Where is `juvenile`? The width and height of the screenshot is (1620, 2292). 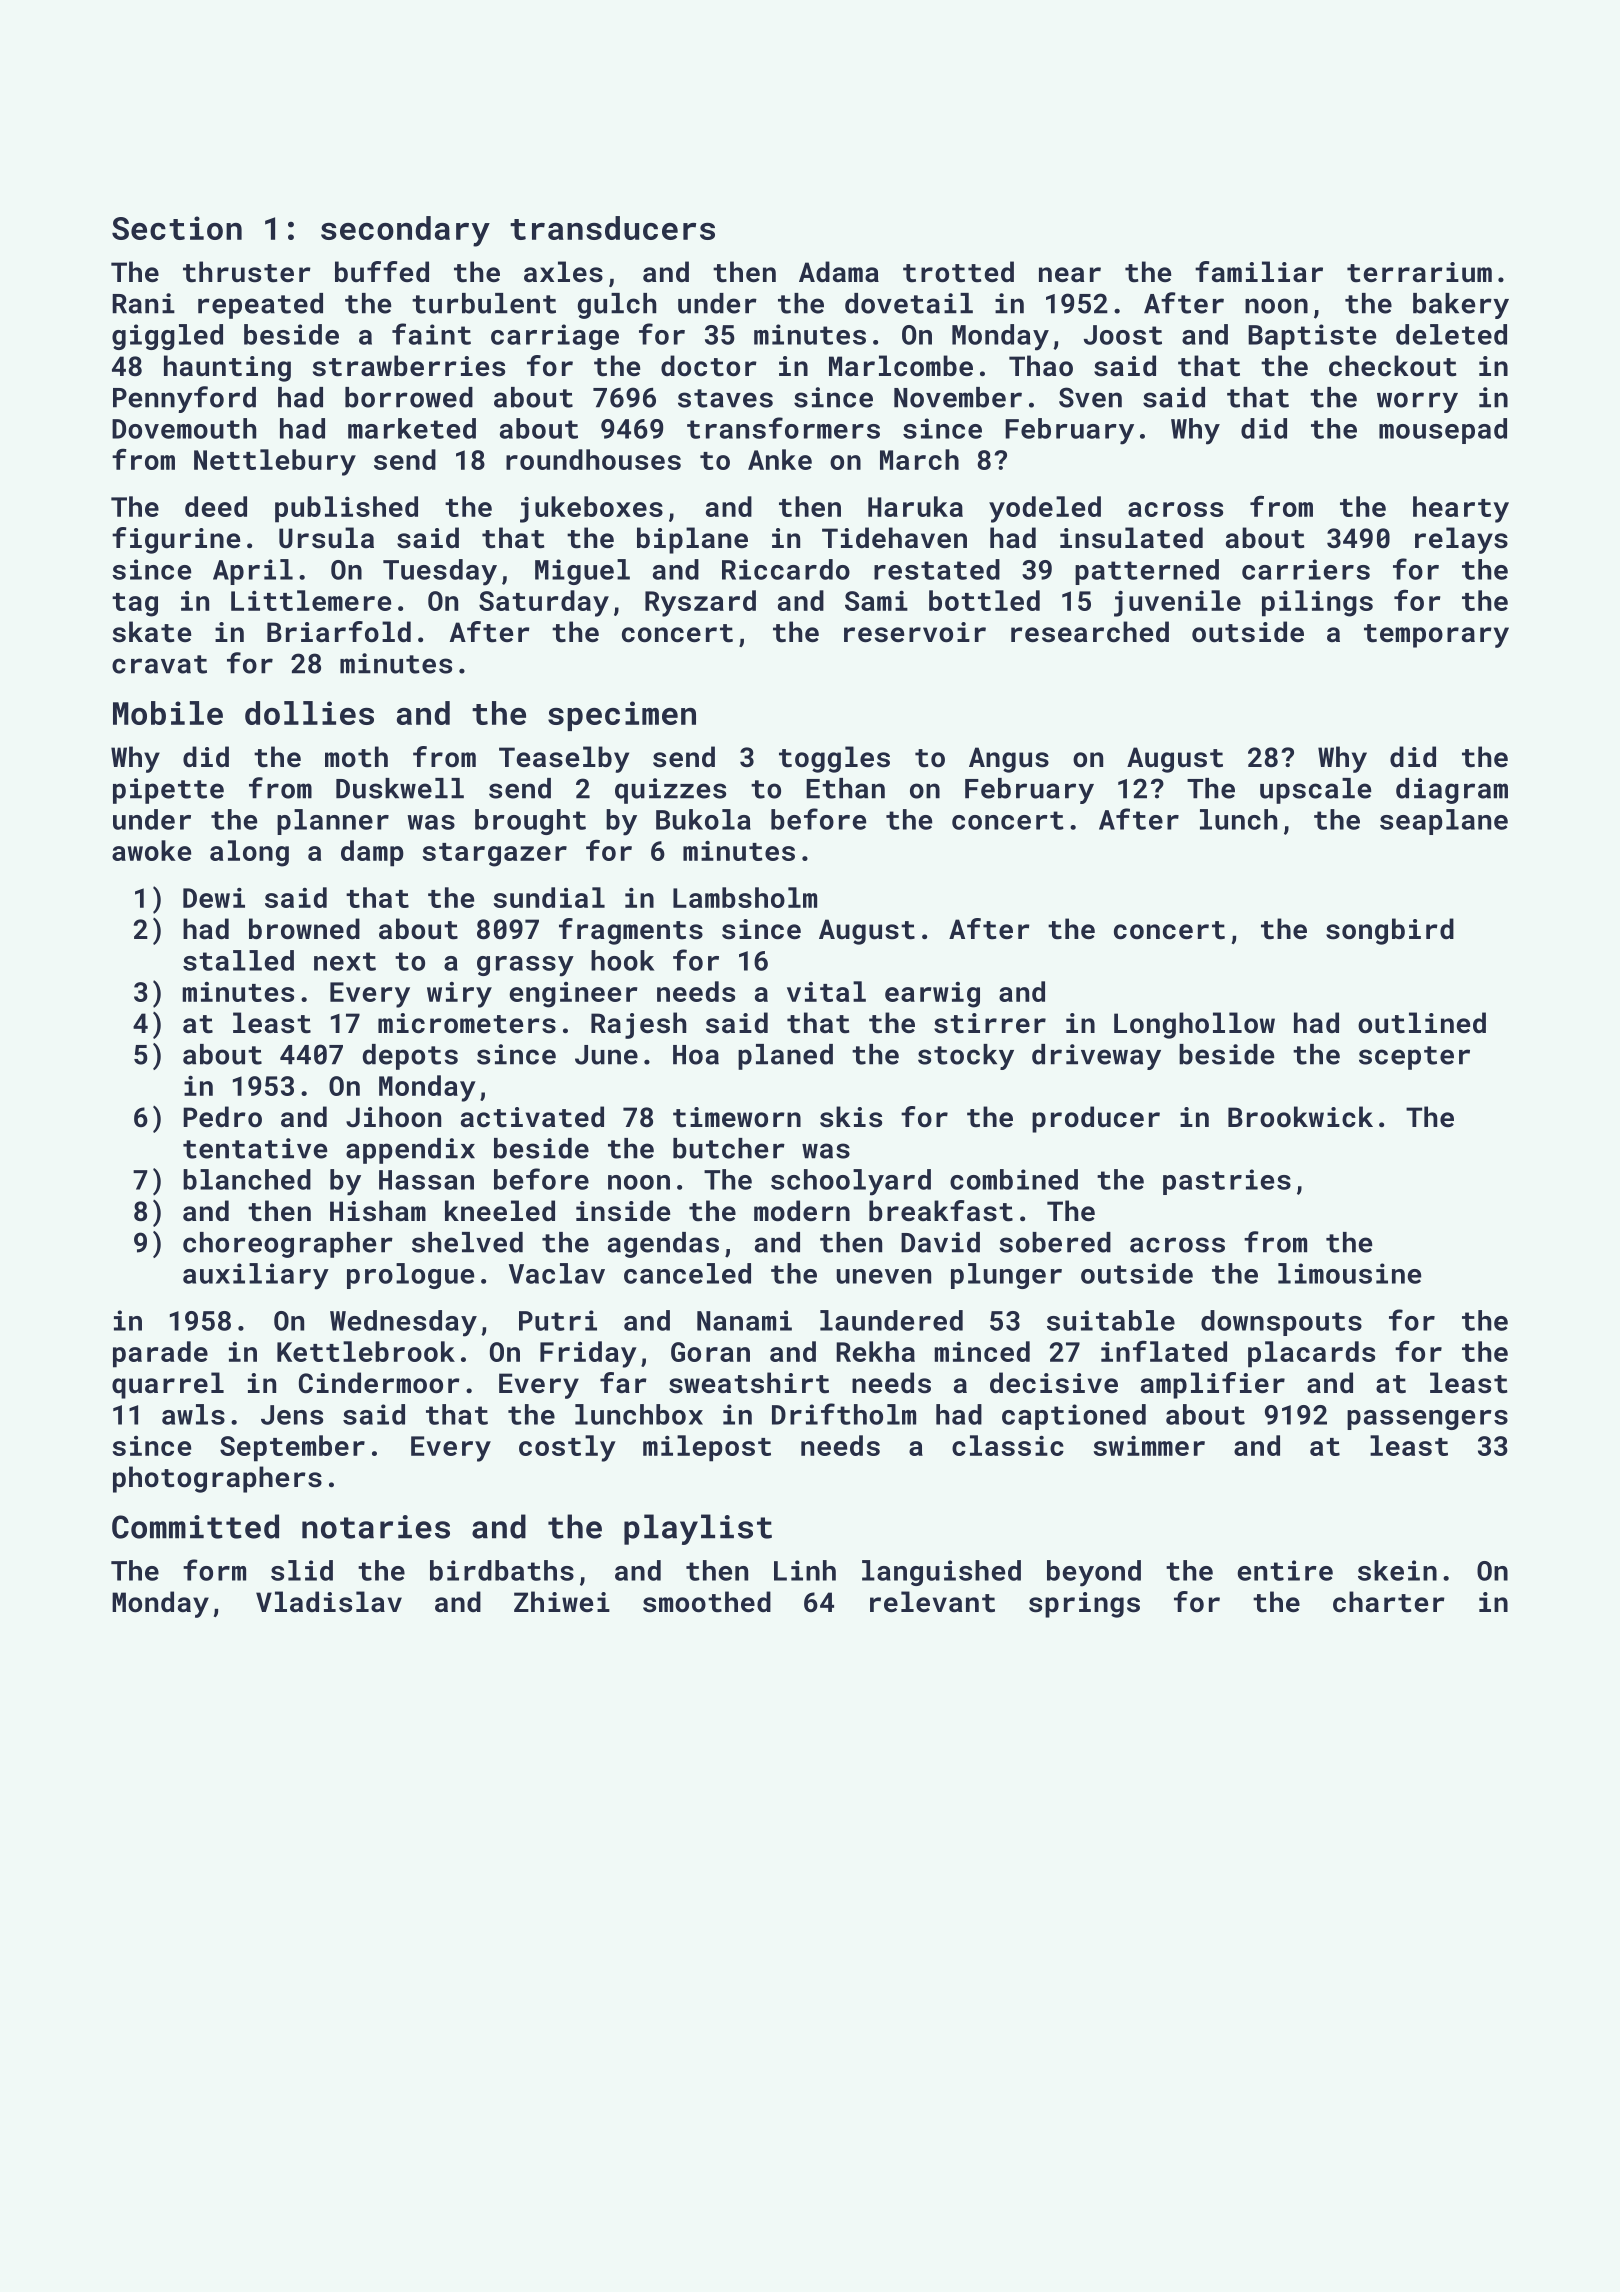
juvenile is located at coordinates (1177, 603).
